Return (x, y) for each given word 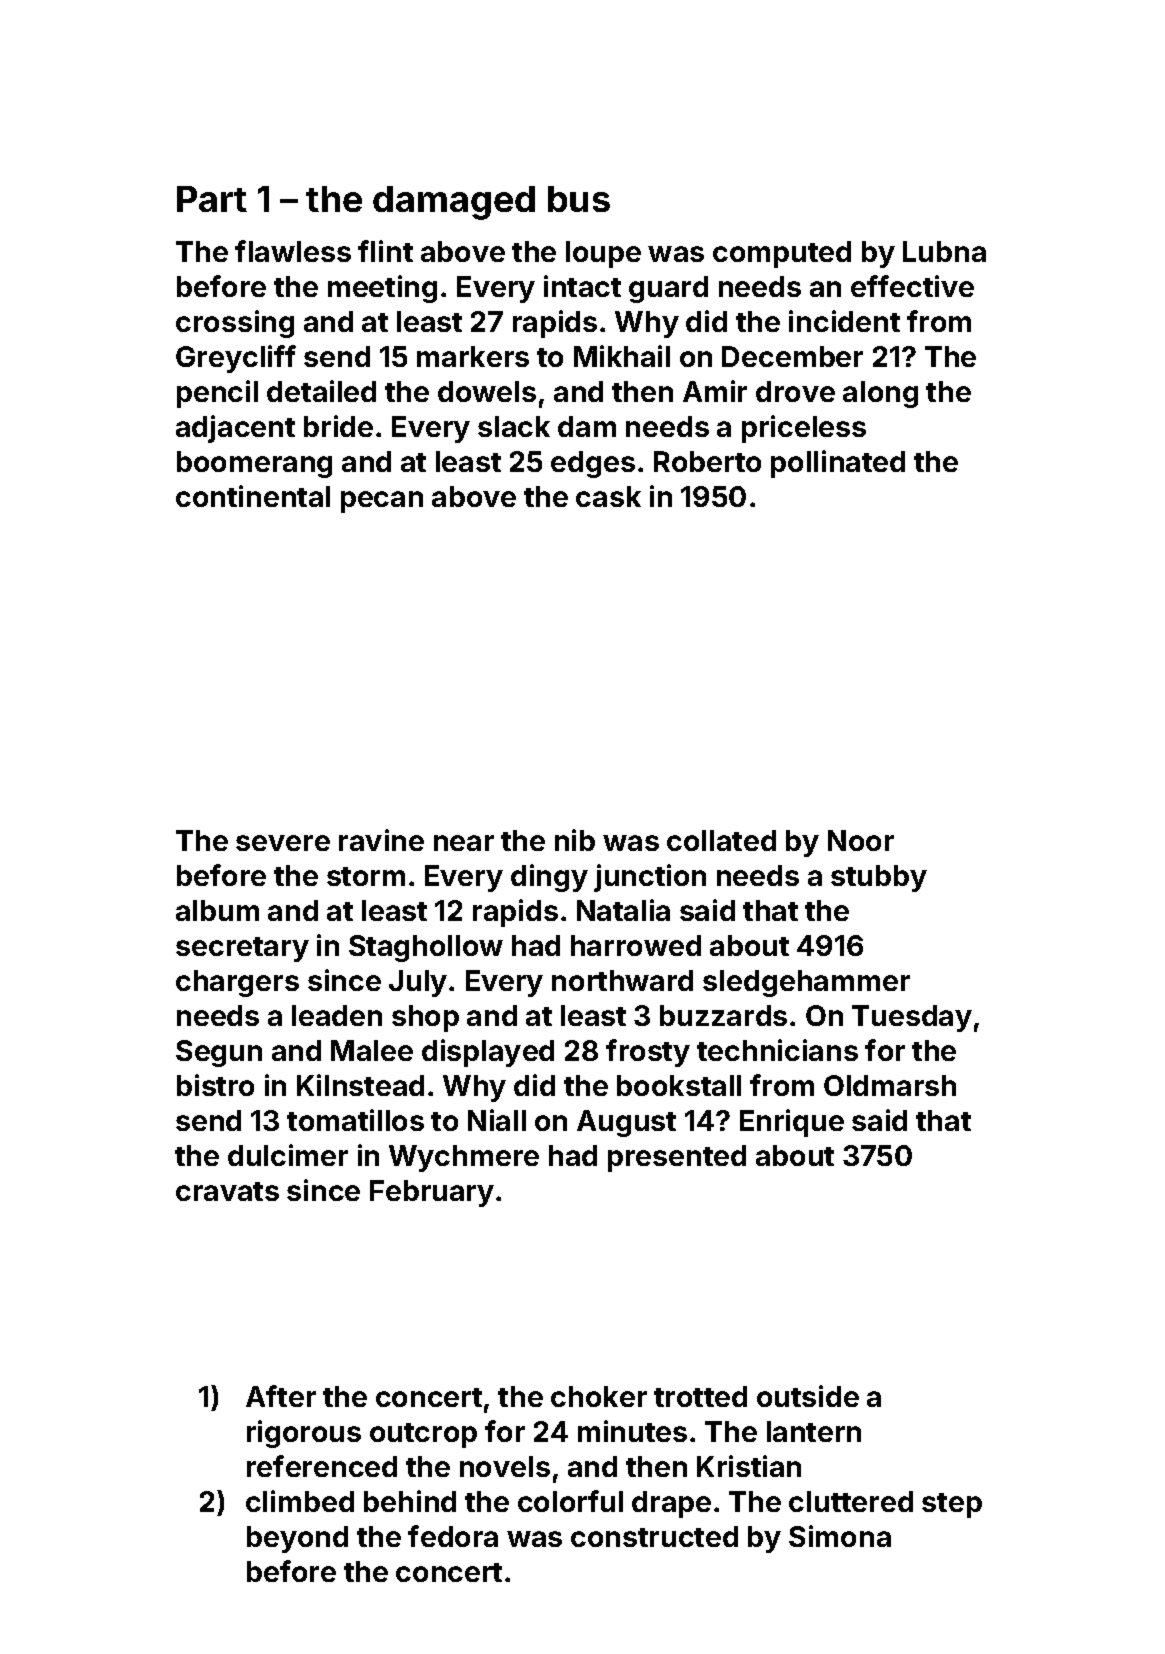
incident (844, 321)
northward (622, 980)
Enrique (792, 1123)
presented (677, 1158)
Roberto (707, 461)
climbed (300, 1501)
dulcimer (288, 1155)
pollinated (838, 464)
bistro (215, 1085)
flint (385, 251)
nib (575, 840)
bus (579, 199)
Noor (861, 840)
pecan (382, 502)
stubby (879, 878)
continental (253, 496)
